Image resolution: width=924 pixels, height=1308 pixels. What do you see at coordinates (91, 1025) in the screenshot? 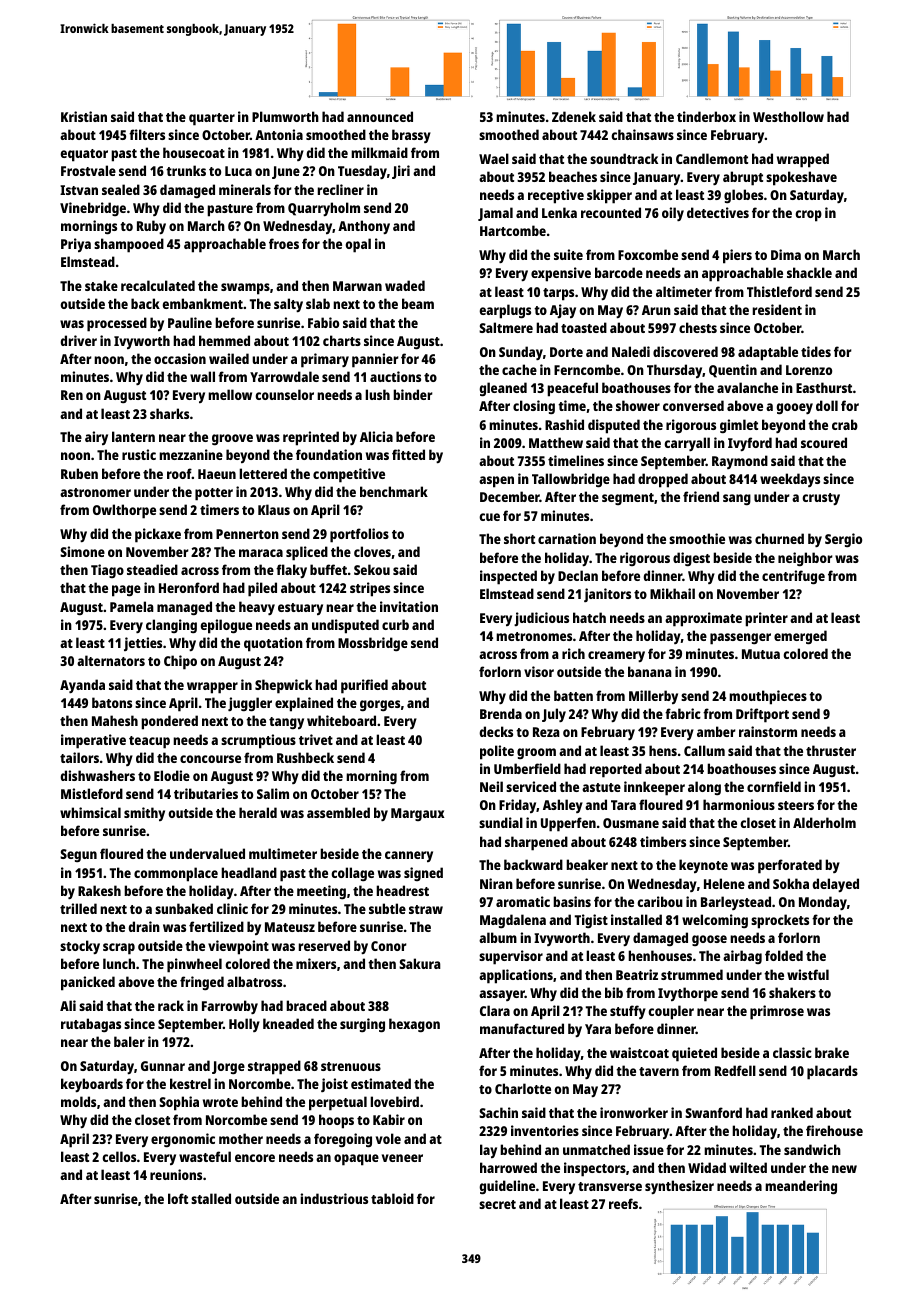
I see `rutabagas` at bounding box center [91, 1025].
